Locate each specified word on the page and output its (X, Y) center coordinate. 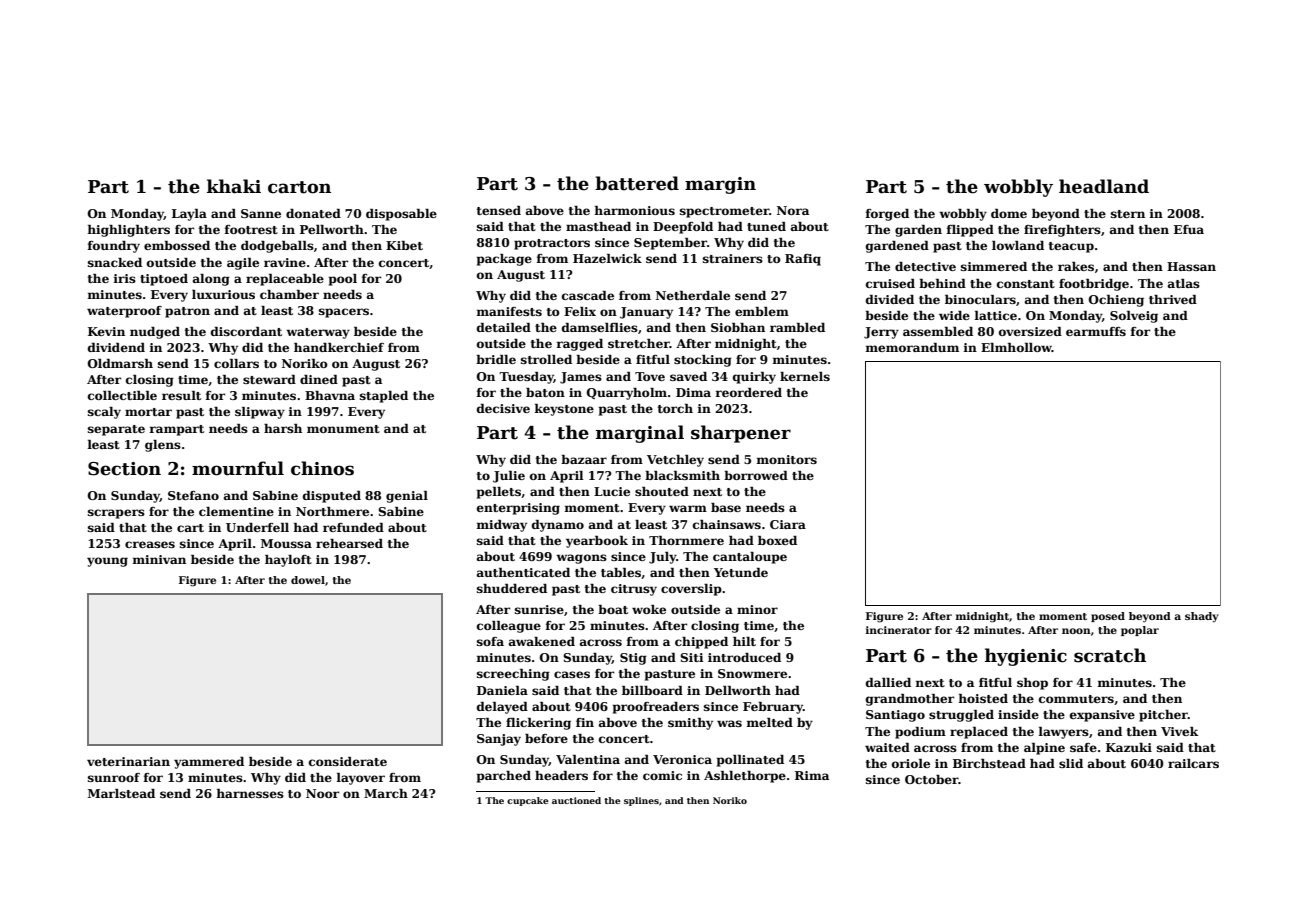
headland (1104, 186)
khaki (234, 186)
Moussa (286, 543)
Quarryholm (627, 394)
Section (124, 469)
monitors (786, 459)
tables (621, 572)
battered (637, 183)
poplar (1140, 631)
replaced (979, 733)
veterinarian (128, 761)
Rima (812, 775)
